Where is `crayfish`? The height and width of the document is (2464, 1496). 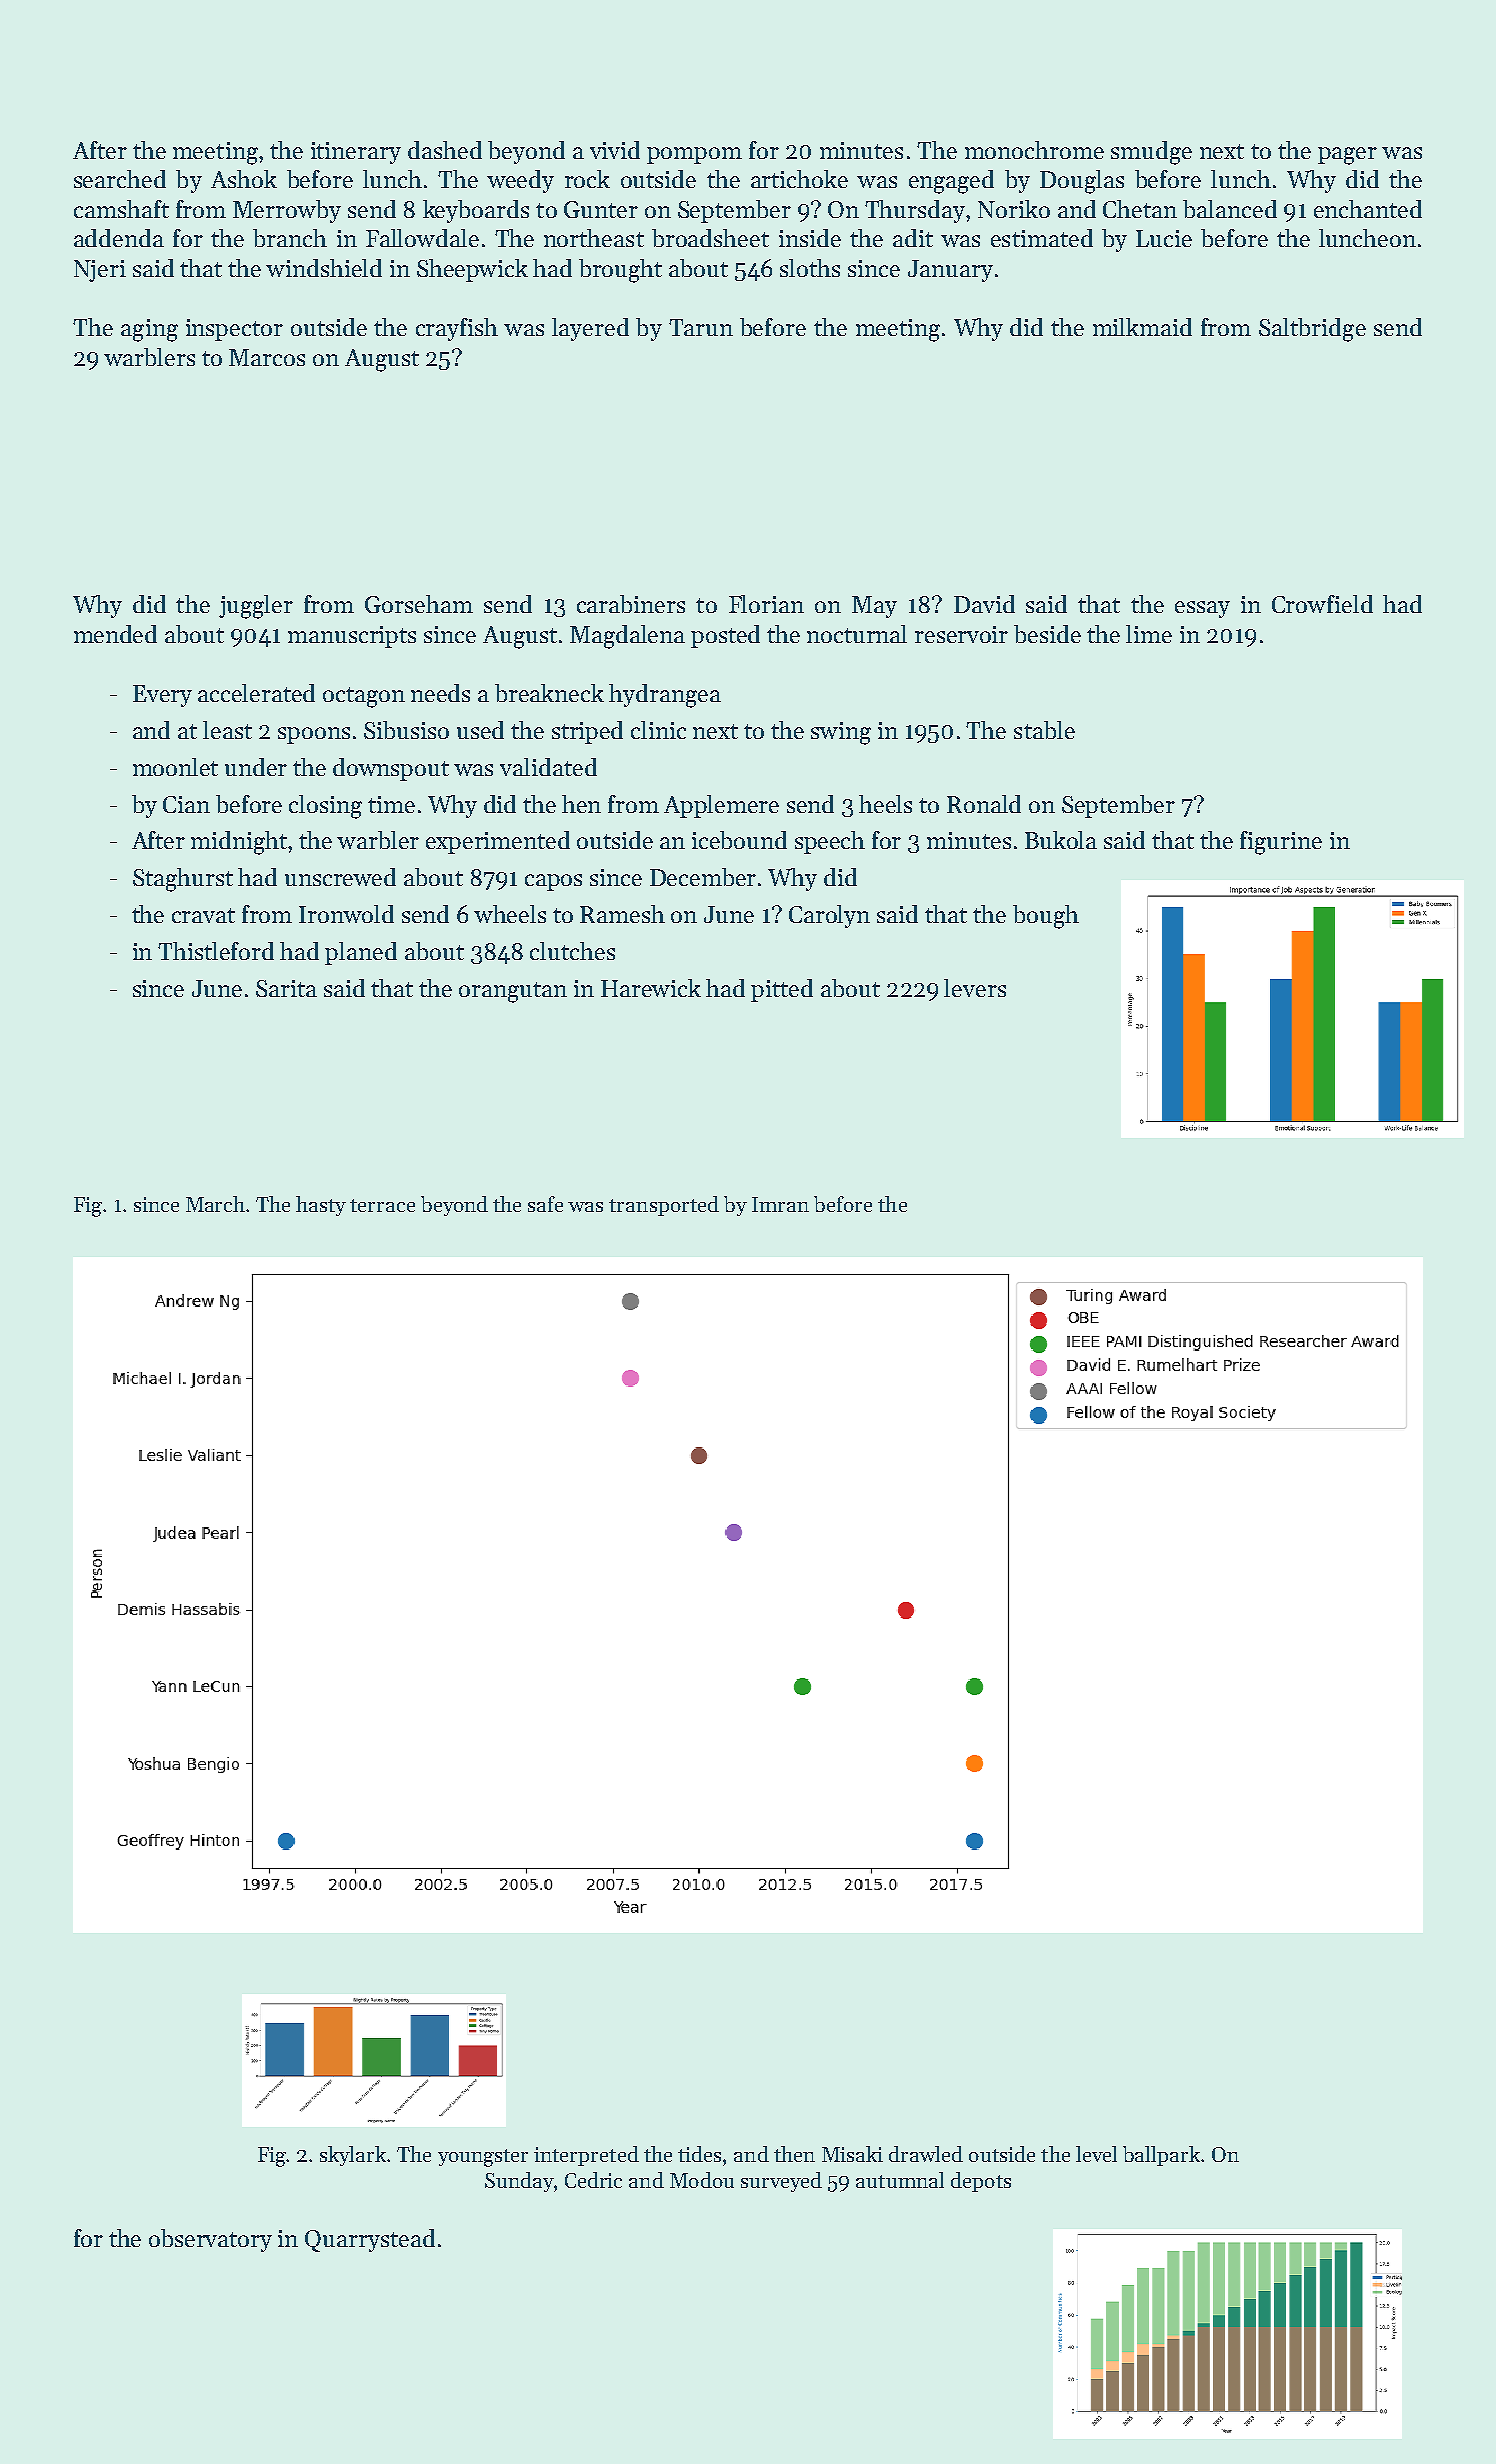 crayfish is located at coordinates (457, 329).
